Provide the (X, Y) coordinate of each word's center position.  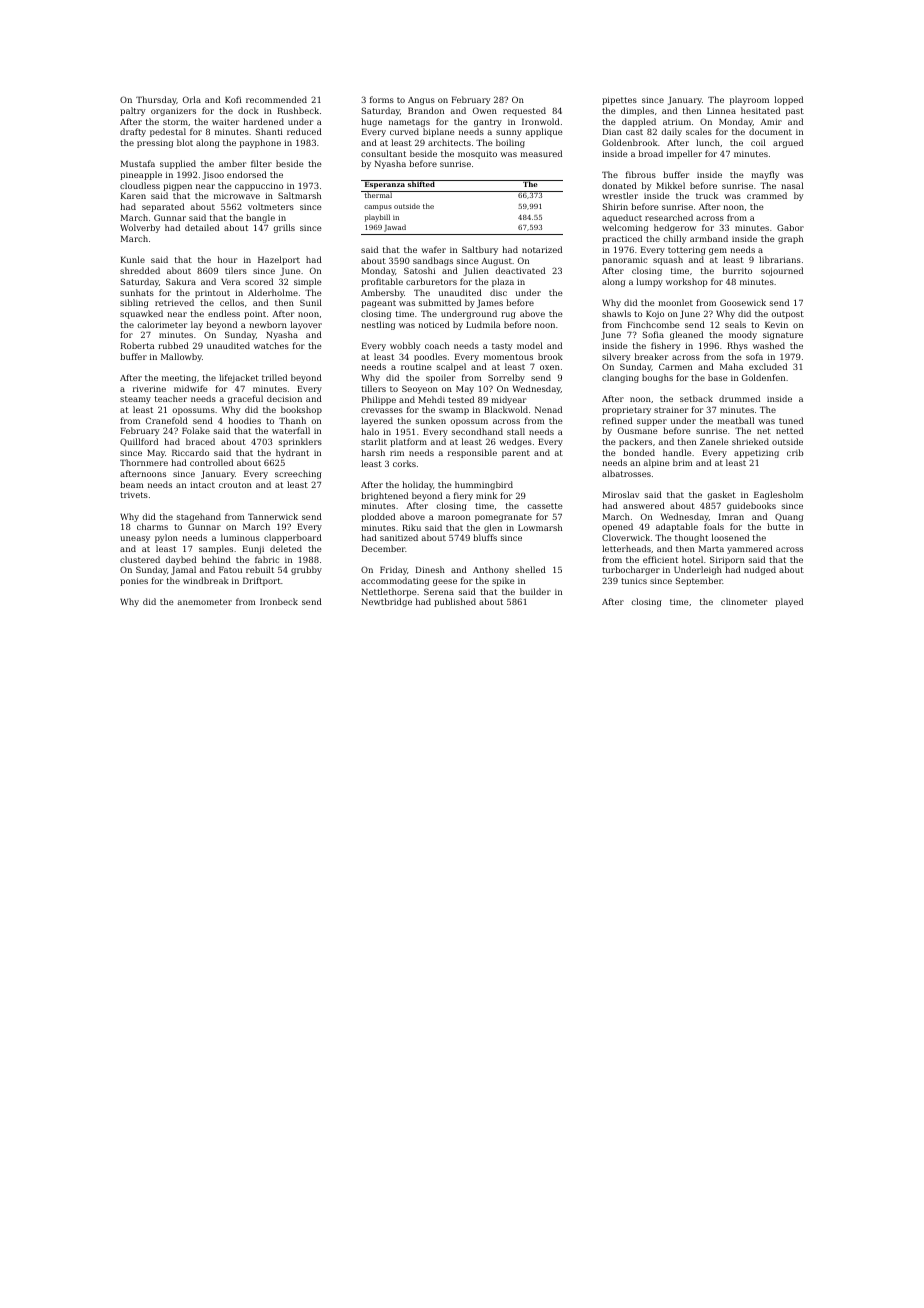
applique (544, 132)
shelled (530, 569)
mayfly (765, 175)
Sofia (653, 334)
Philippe (379, 400)
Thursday (156, 100)
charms (152, 526)
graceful (245, 399)
